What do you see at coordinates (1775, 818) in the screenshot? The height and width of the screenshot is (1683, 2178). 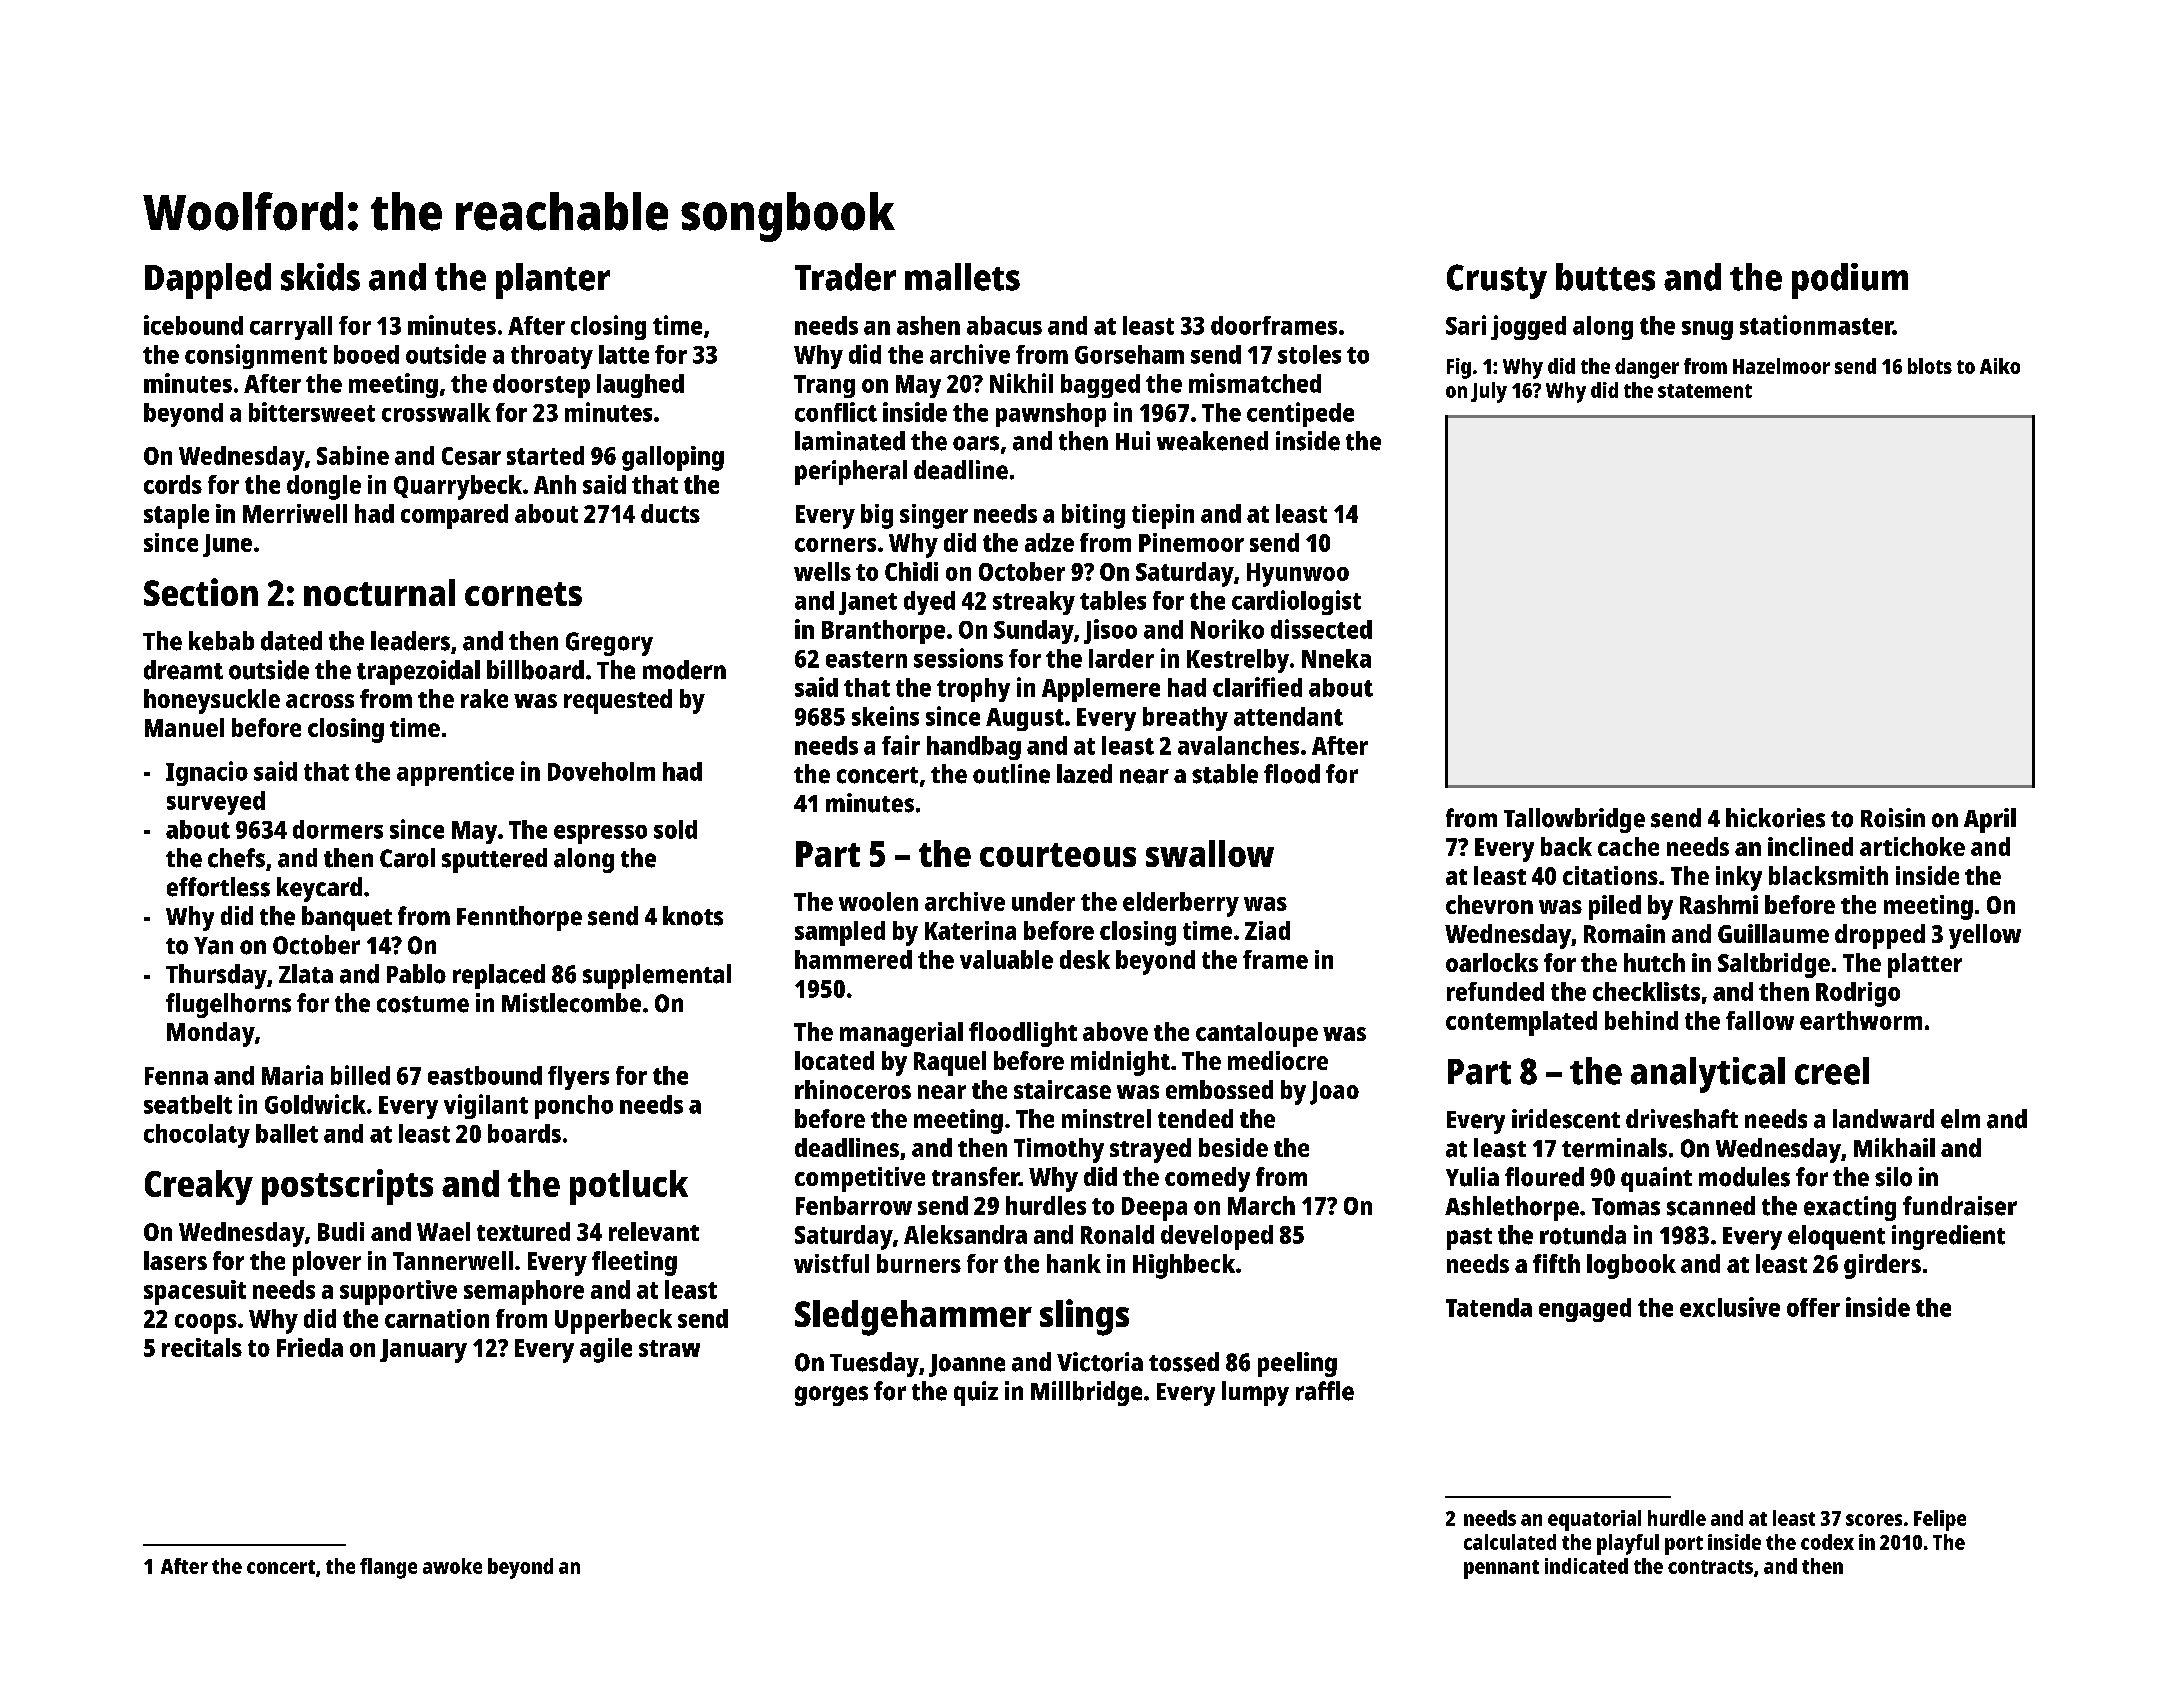 I see `hickories` at bounding box center [1775, 818].
